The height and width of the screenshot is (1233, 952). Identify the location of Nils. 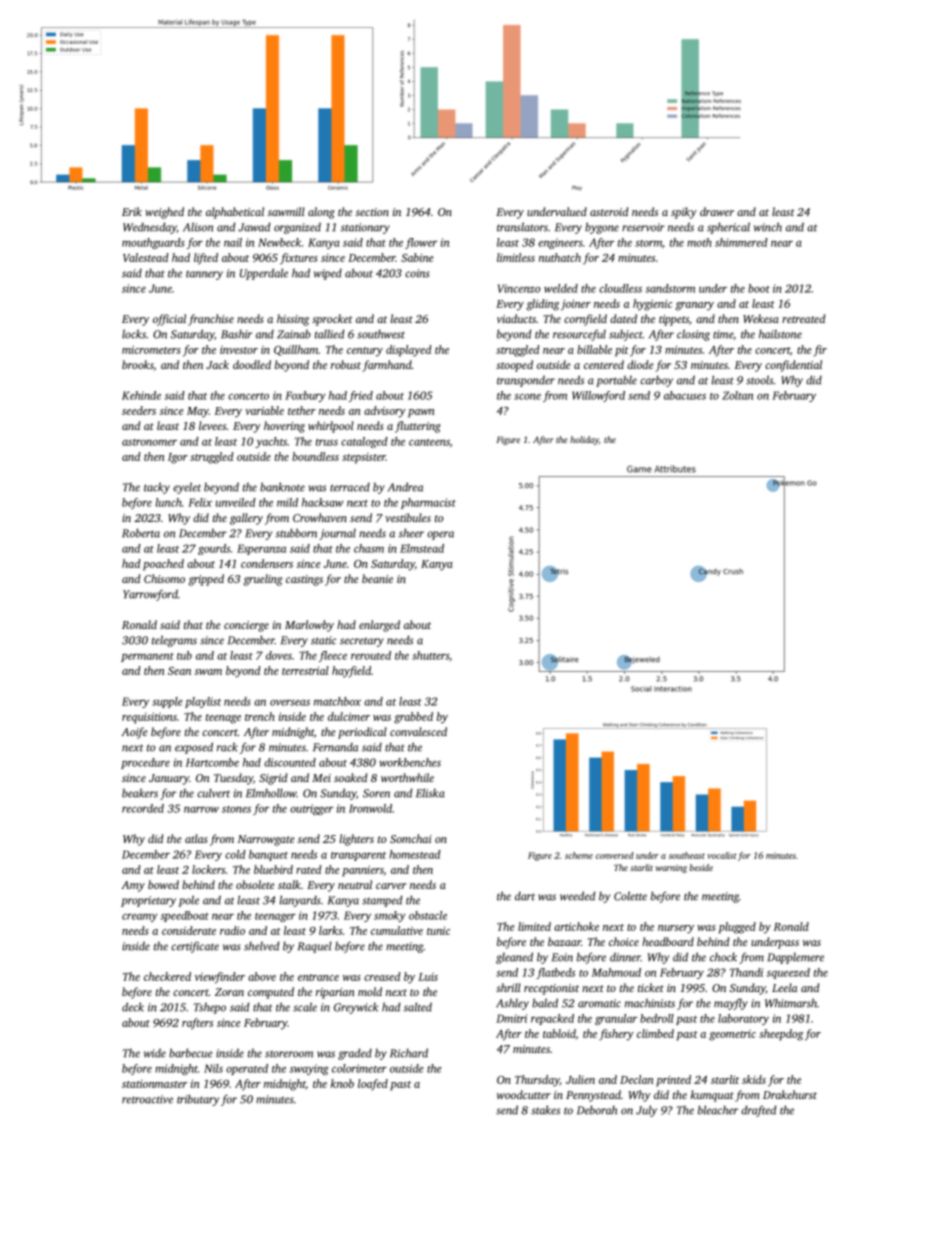
(213, 1068).
